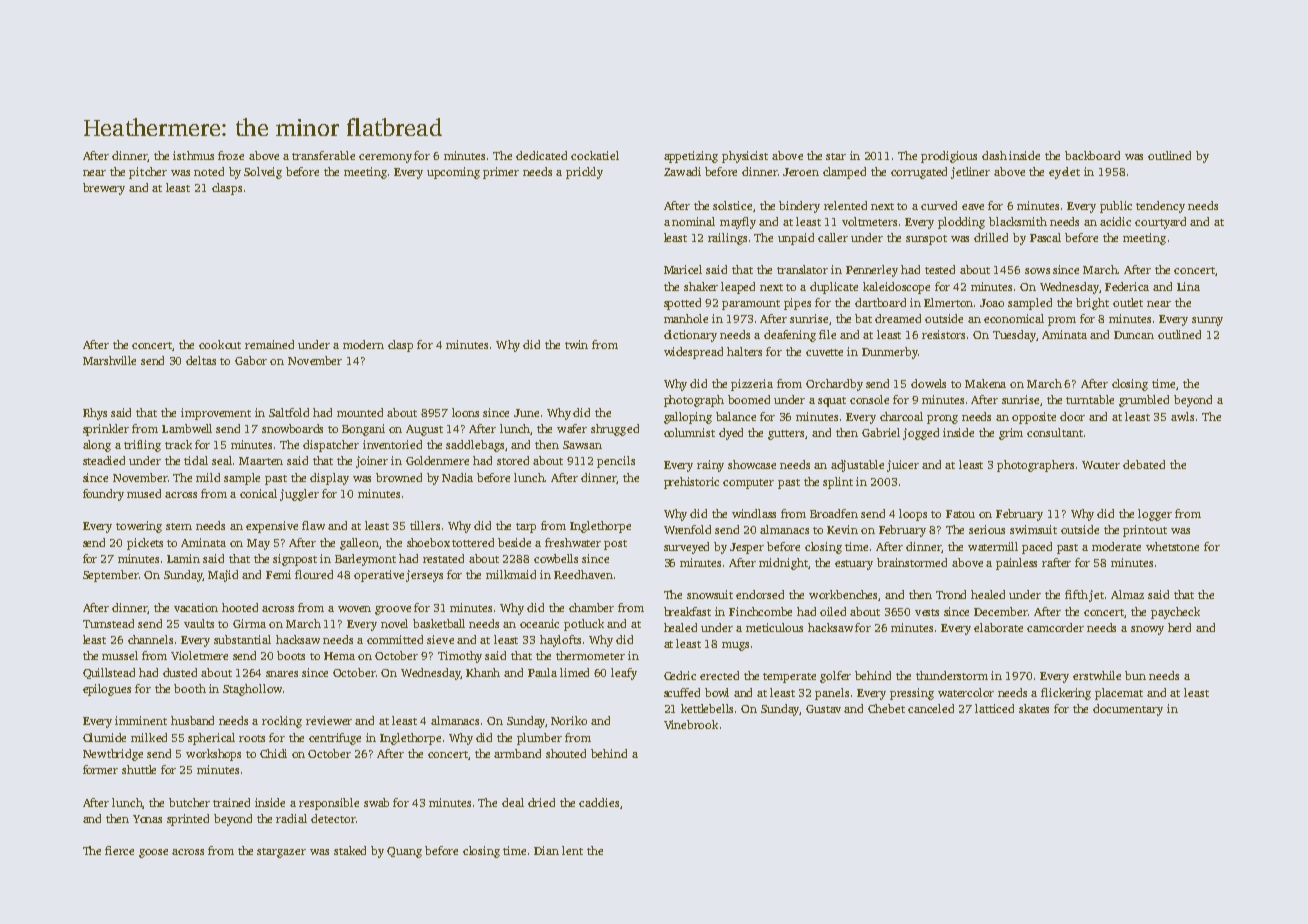  I want to click on expensive, so click(272, 527).
